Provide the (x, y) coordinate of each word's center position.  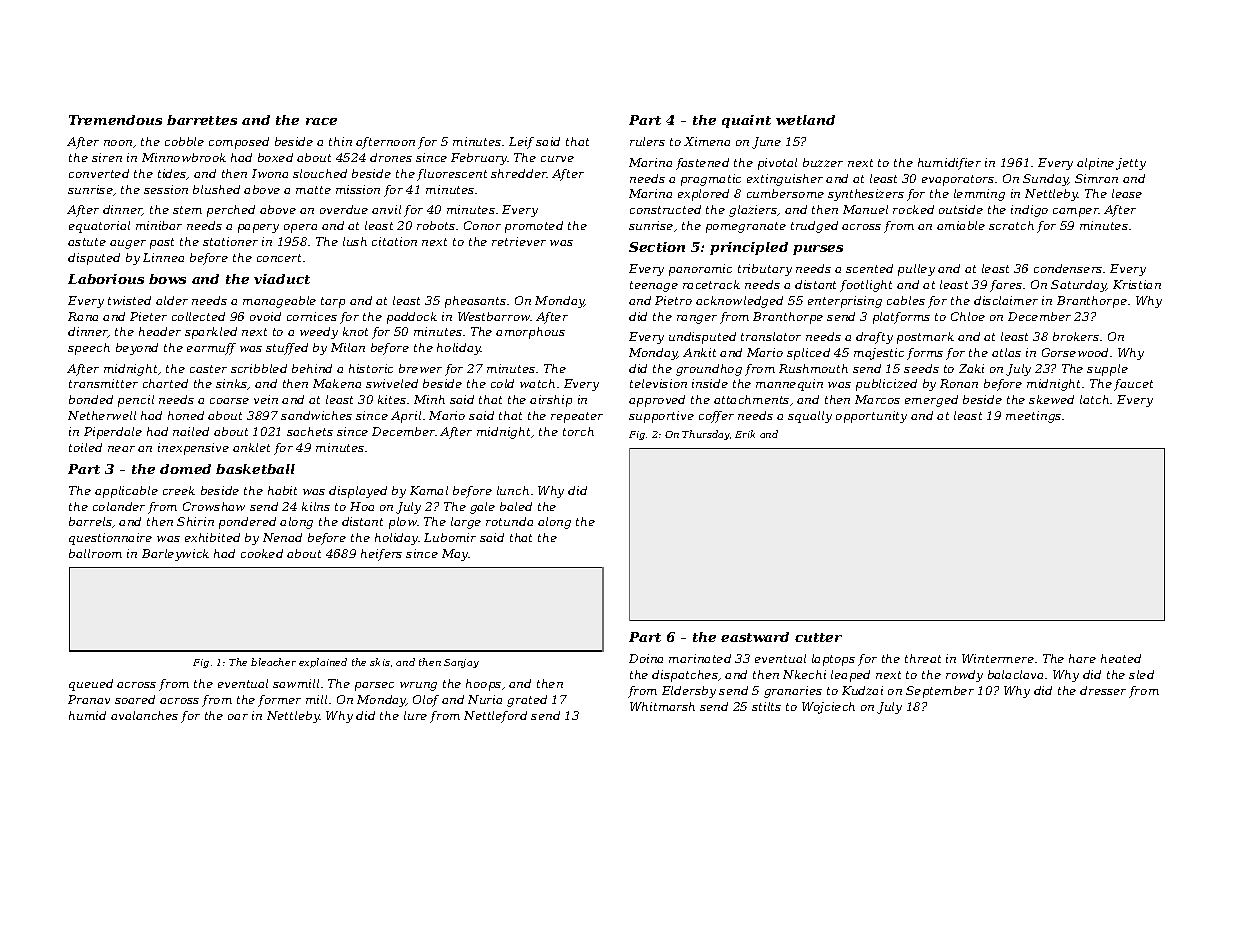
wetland (805, 120)
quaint (746, 121)
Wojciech (828, 708)
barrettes (202, 120)
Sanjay (461, 663)
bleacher (273, 662)
